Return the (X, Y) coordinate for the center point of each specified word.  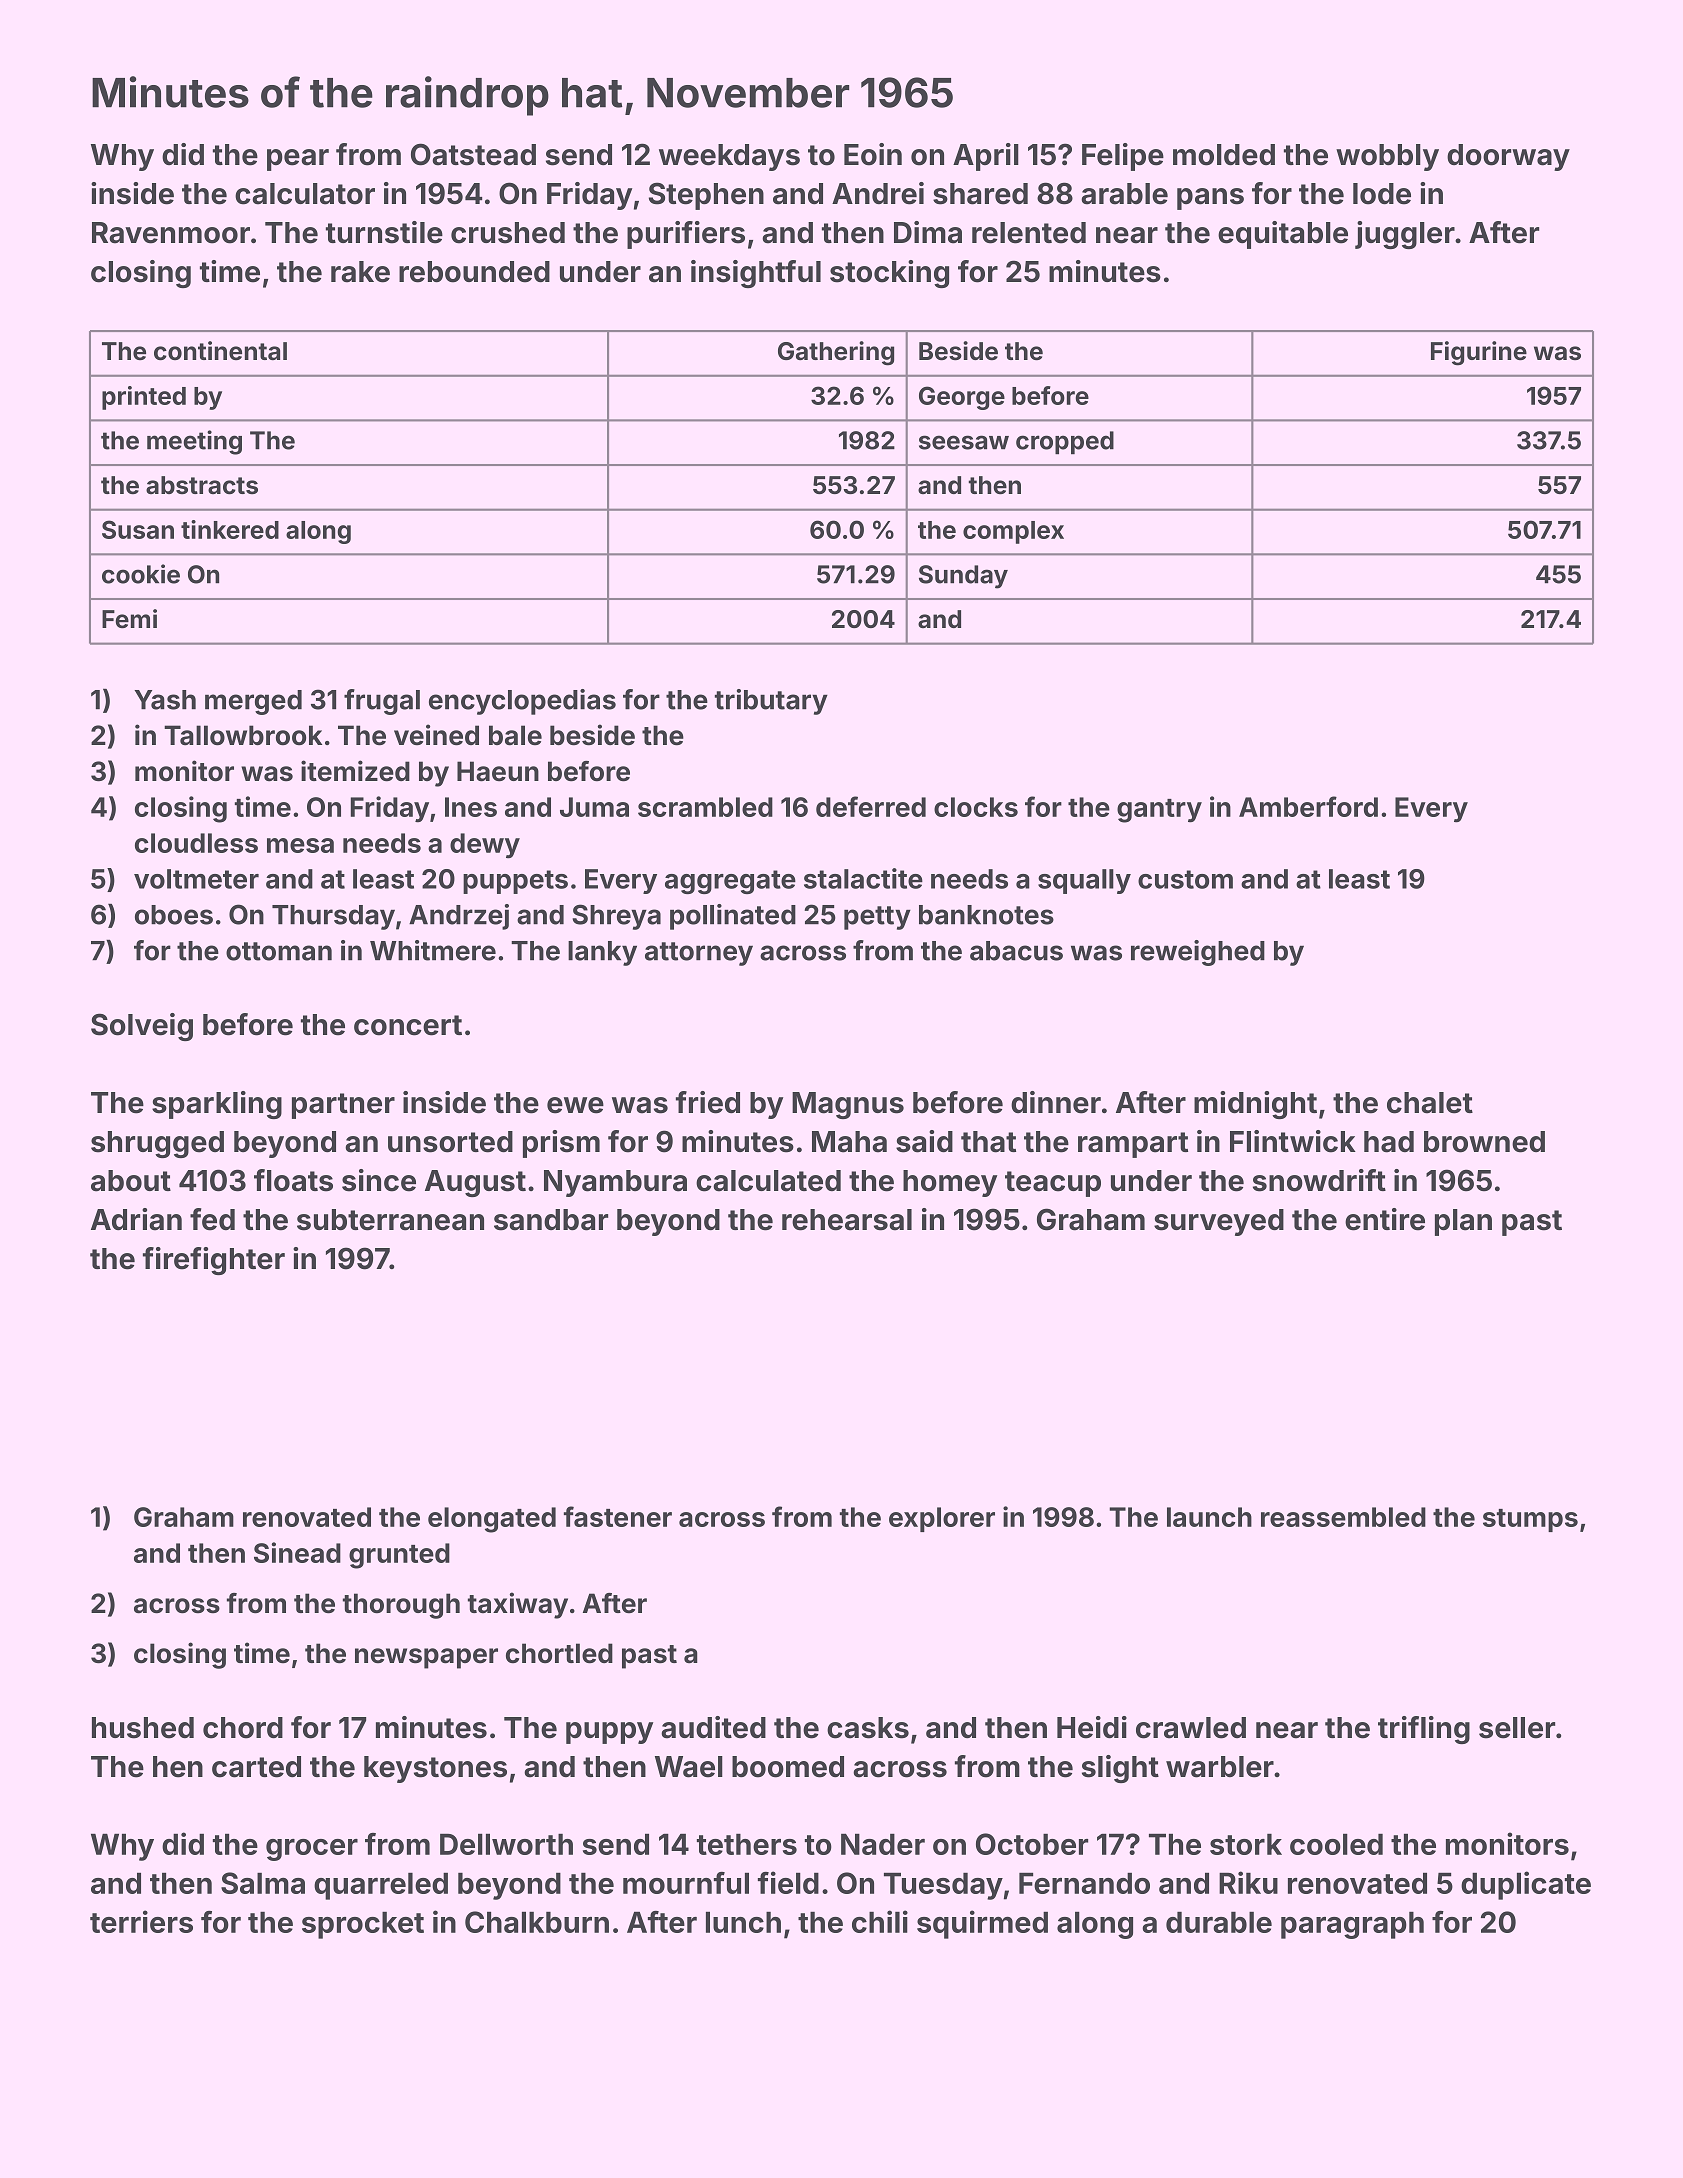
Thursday (333, 917)
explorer (942, 1519)
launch (1209, 1517)
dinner (1056, 1102)
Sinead (297, 1552)
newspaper (426, 1658)
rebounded (474, 272)
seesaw (964, 442)
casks (868, 1728)
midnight (1255, 1105)
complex (1013, 532)
